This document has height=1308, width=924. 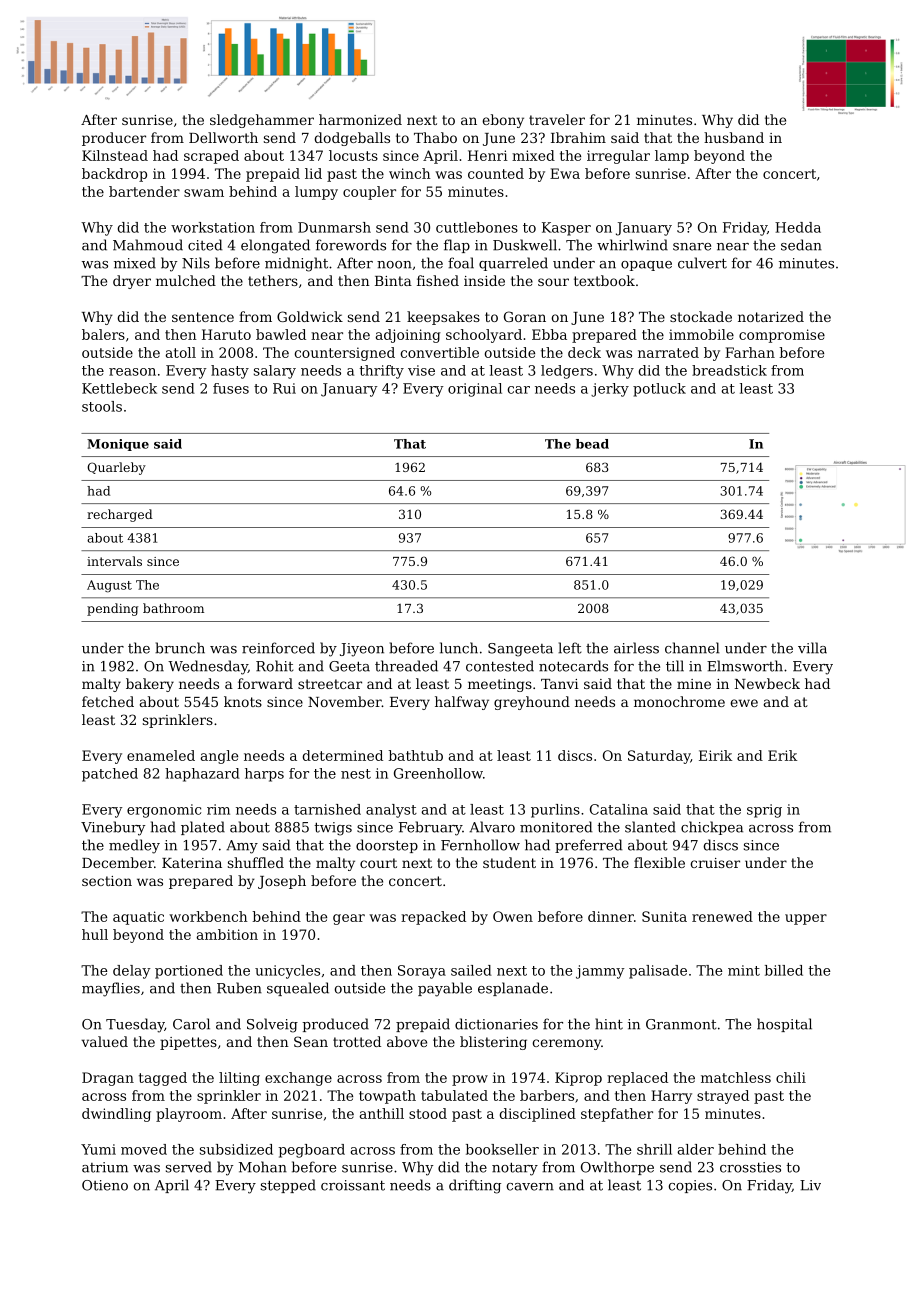 What do you see at coordinates (288, 1186) in the document?
I see `stepped` at bounding box center [288, 1186].
